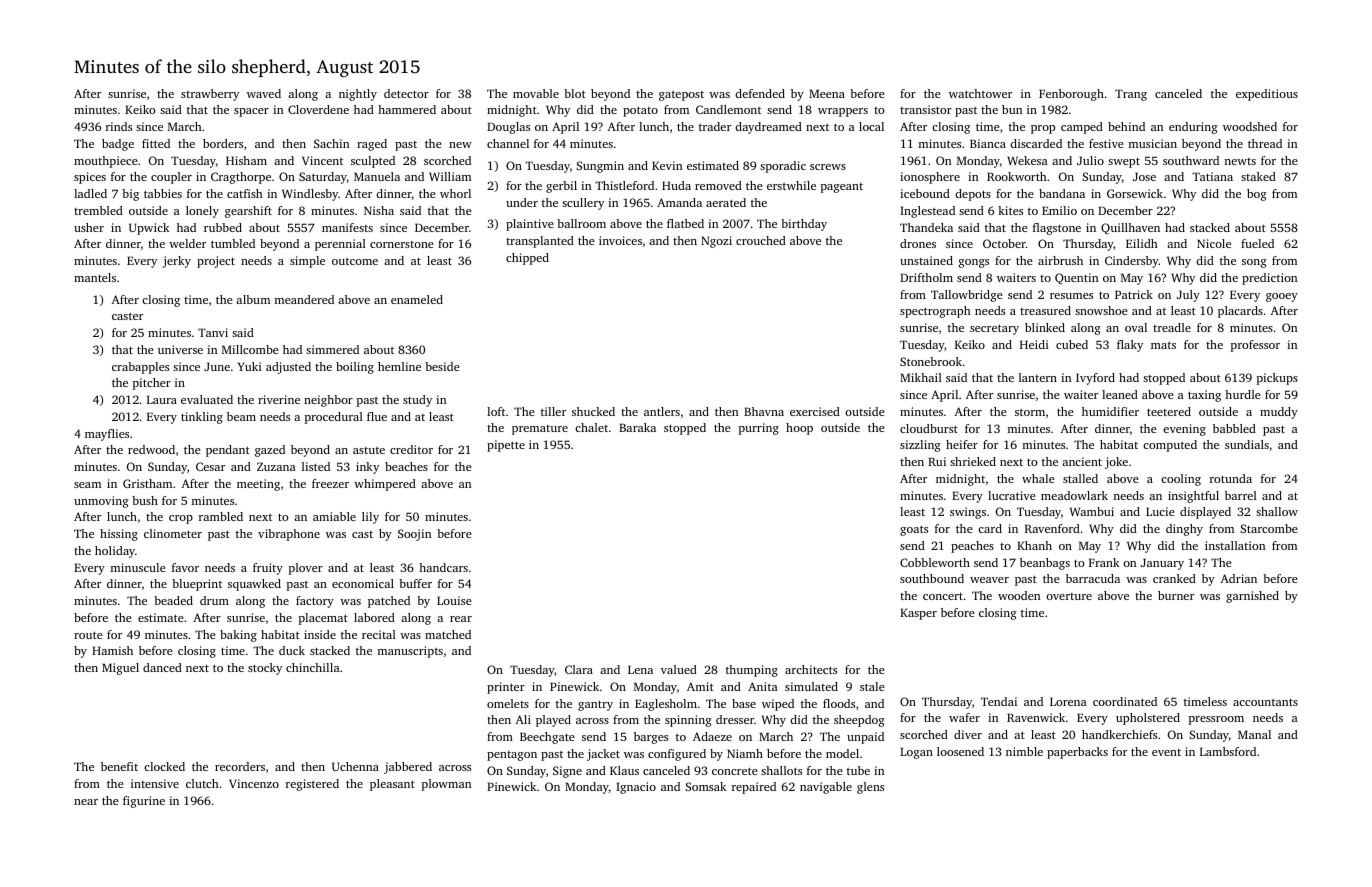 The height and width of the screenshot is (887, 1372). I want to click on labored, so click(374, 617).
